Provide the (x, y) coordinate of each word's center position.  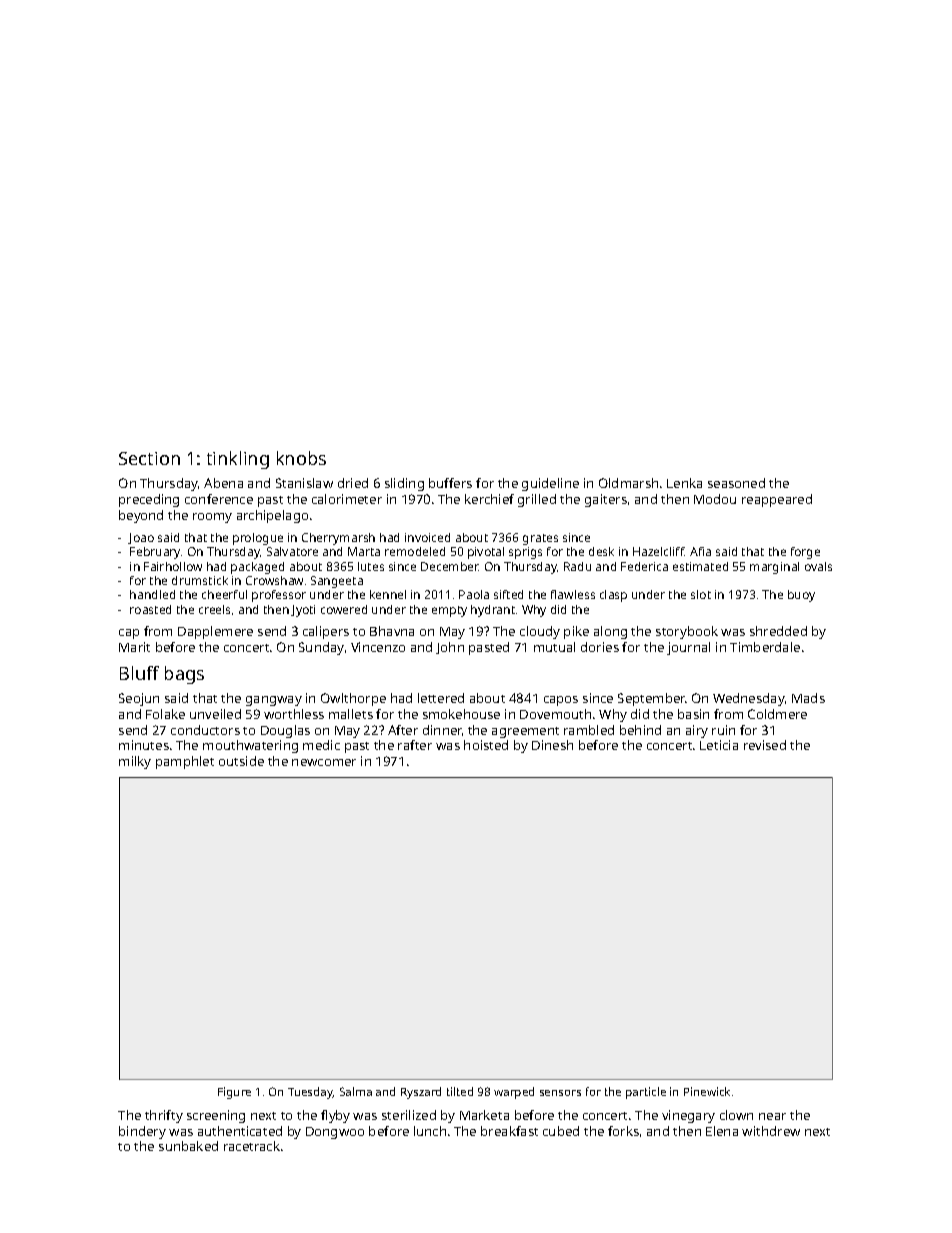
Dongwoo (335, 1133)
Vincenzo (378, 647)
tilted (460, 1091)
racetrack (252, 1146)
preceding (149, 500)
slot (701, 594)
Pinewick (707, 1091)
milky (135, 762)
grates (540, 539)
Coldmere (777, 714)
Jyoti (303, 611)
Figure (234, 1093)
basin (693, 714)
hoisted (486, 745)
